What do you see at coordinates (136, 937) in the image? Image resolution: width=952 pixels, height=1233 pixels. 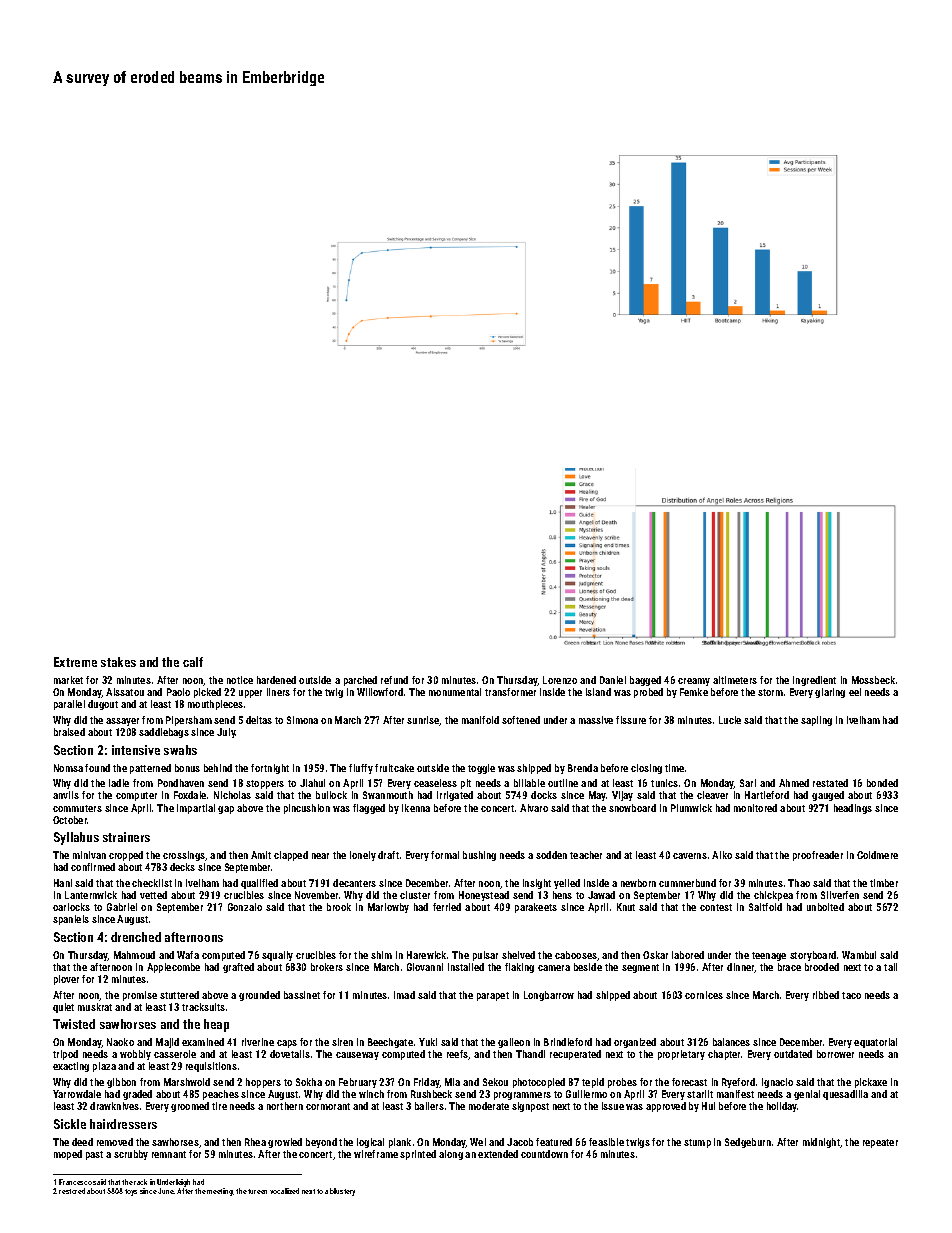 I see `drenched` at bounding box center [136, 937].
